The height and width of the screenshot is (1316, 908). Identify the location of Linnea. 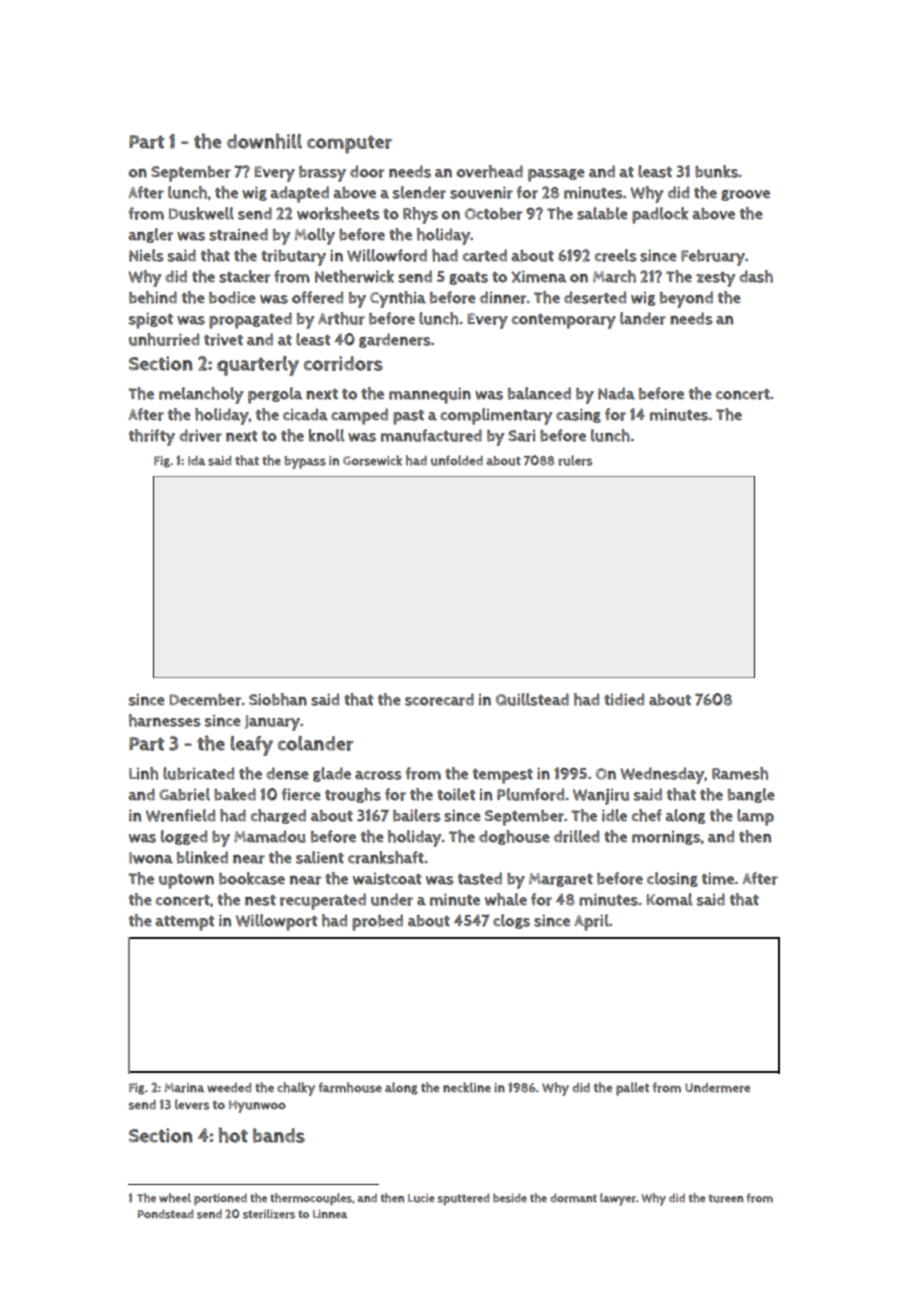
(330, 1213).
